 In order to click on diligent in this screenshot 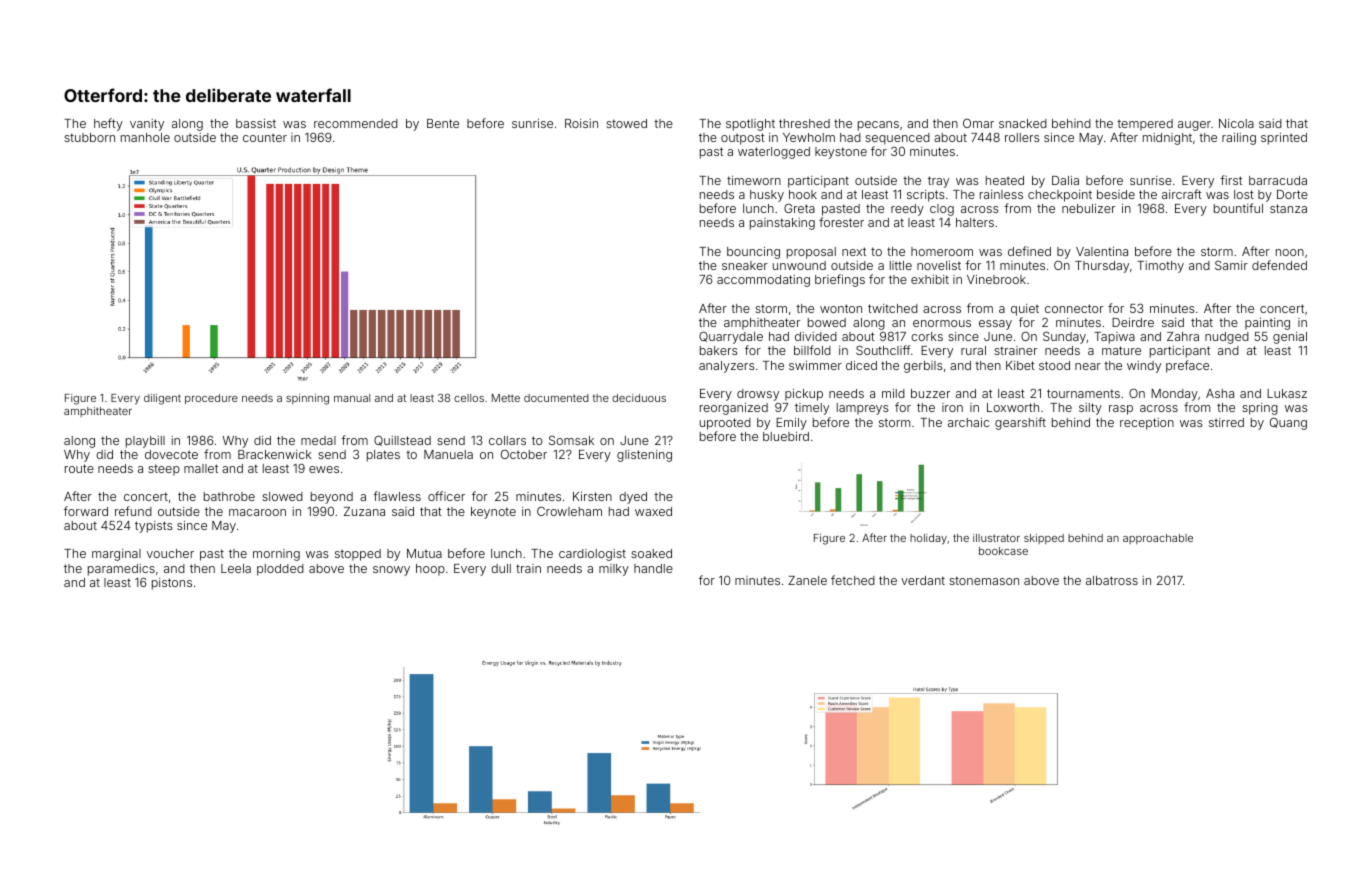, I will do `click(162, 399)`.
